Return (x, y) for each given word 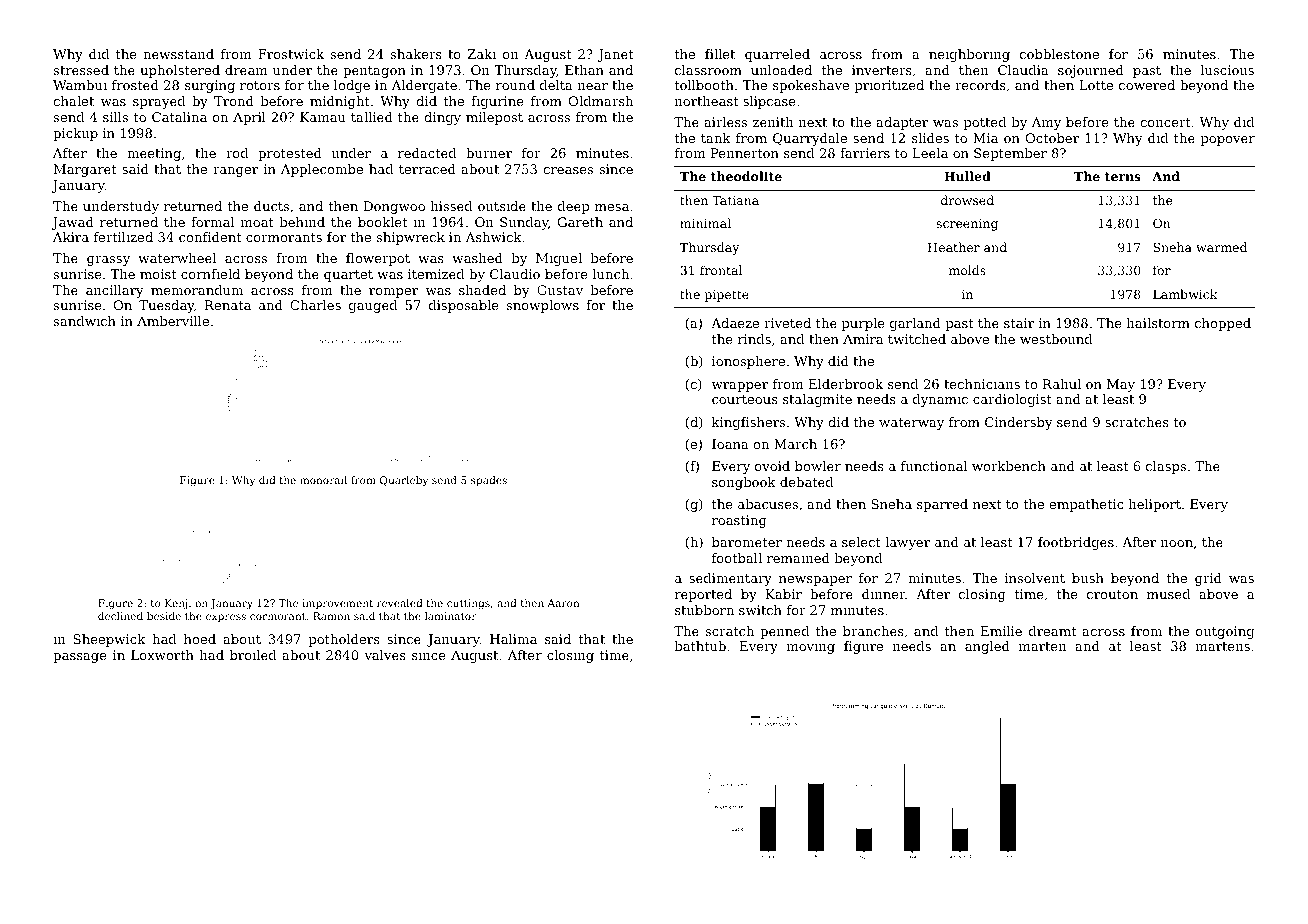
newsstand (178, 54)
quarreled (777, 55)
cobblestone (1059, 54)
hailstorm (1158, 323)
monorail (323, 480)
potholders (344, 640)
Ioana (730, 444)
